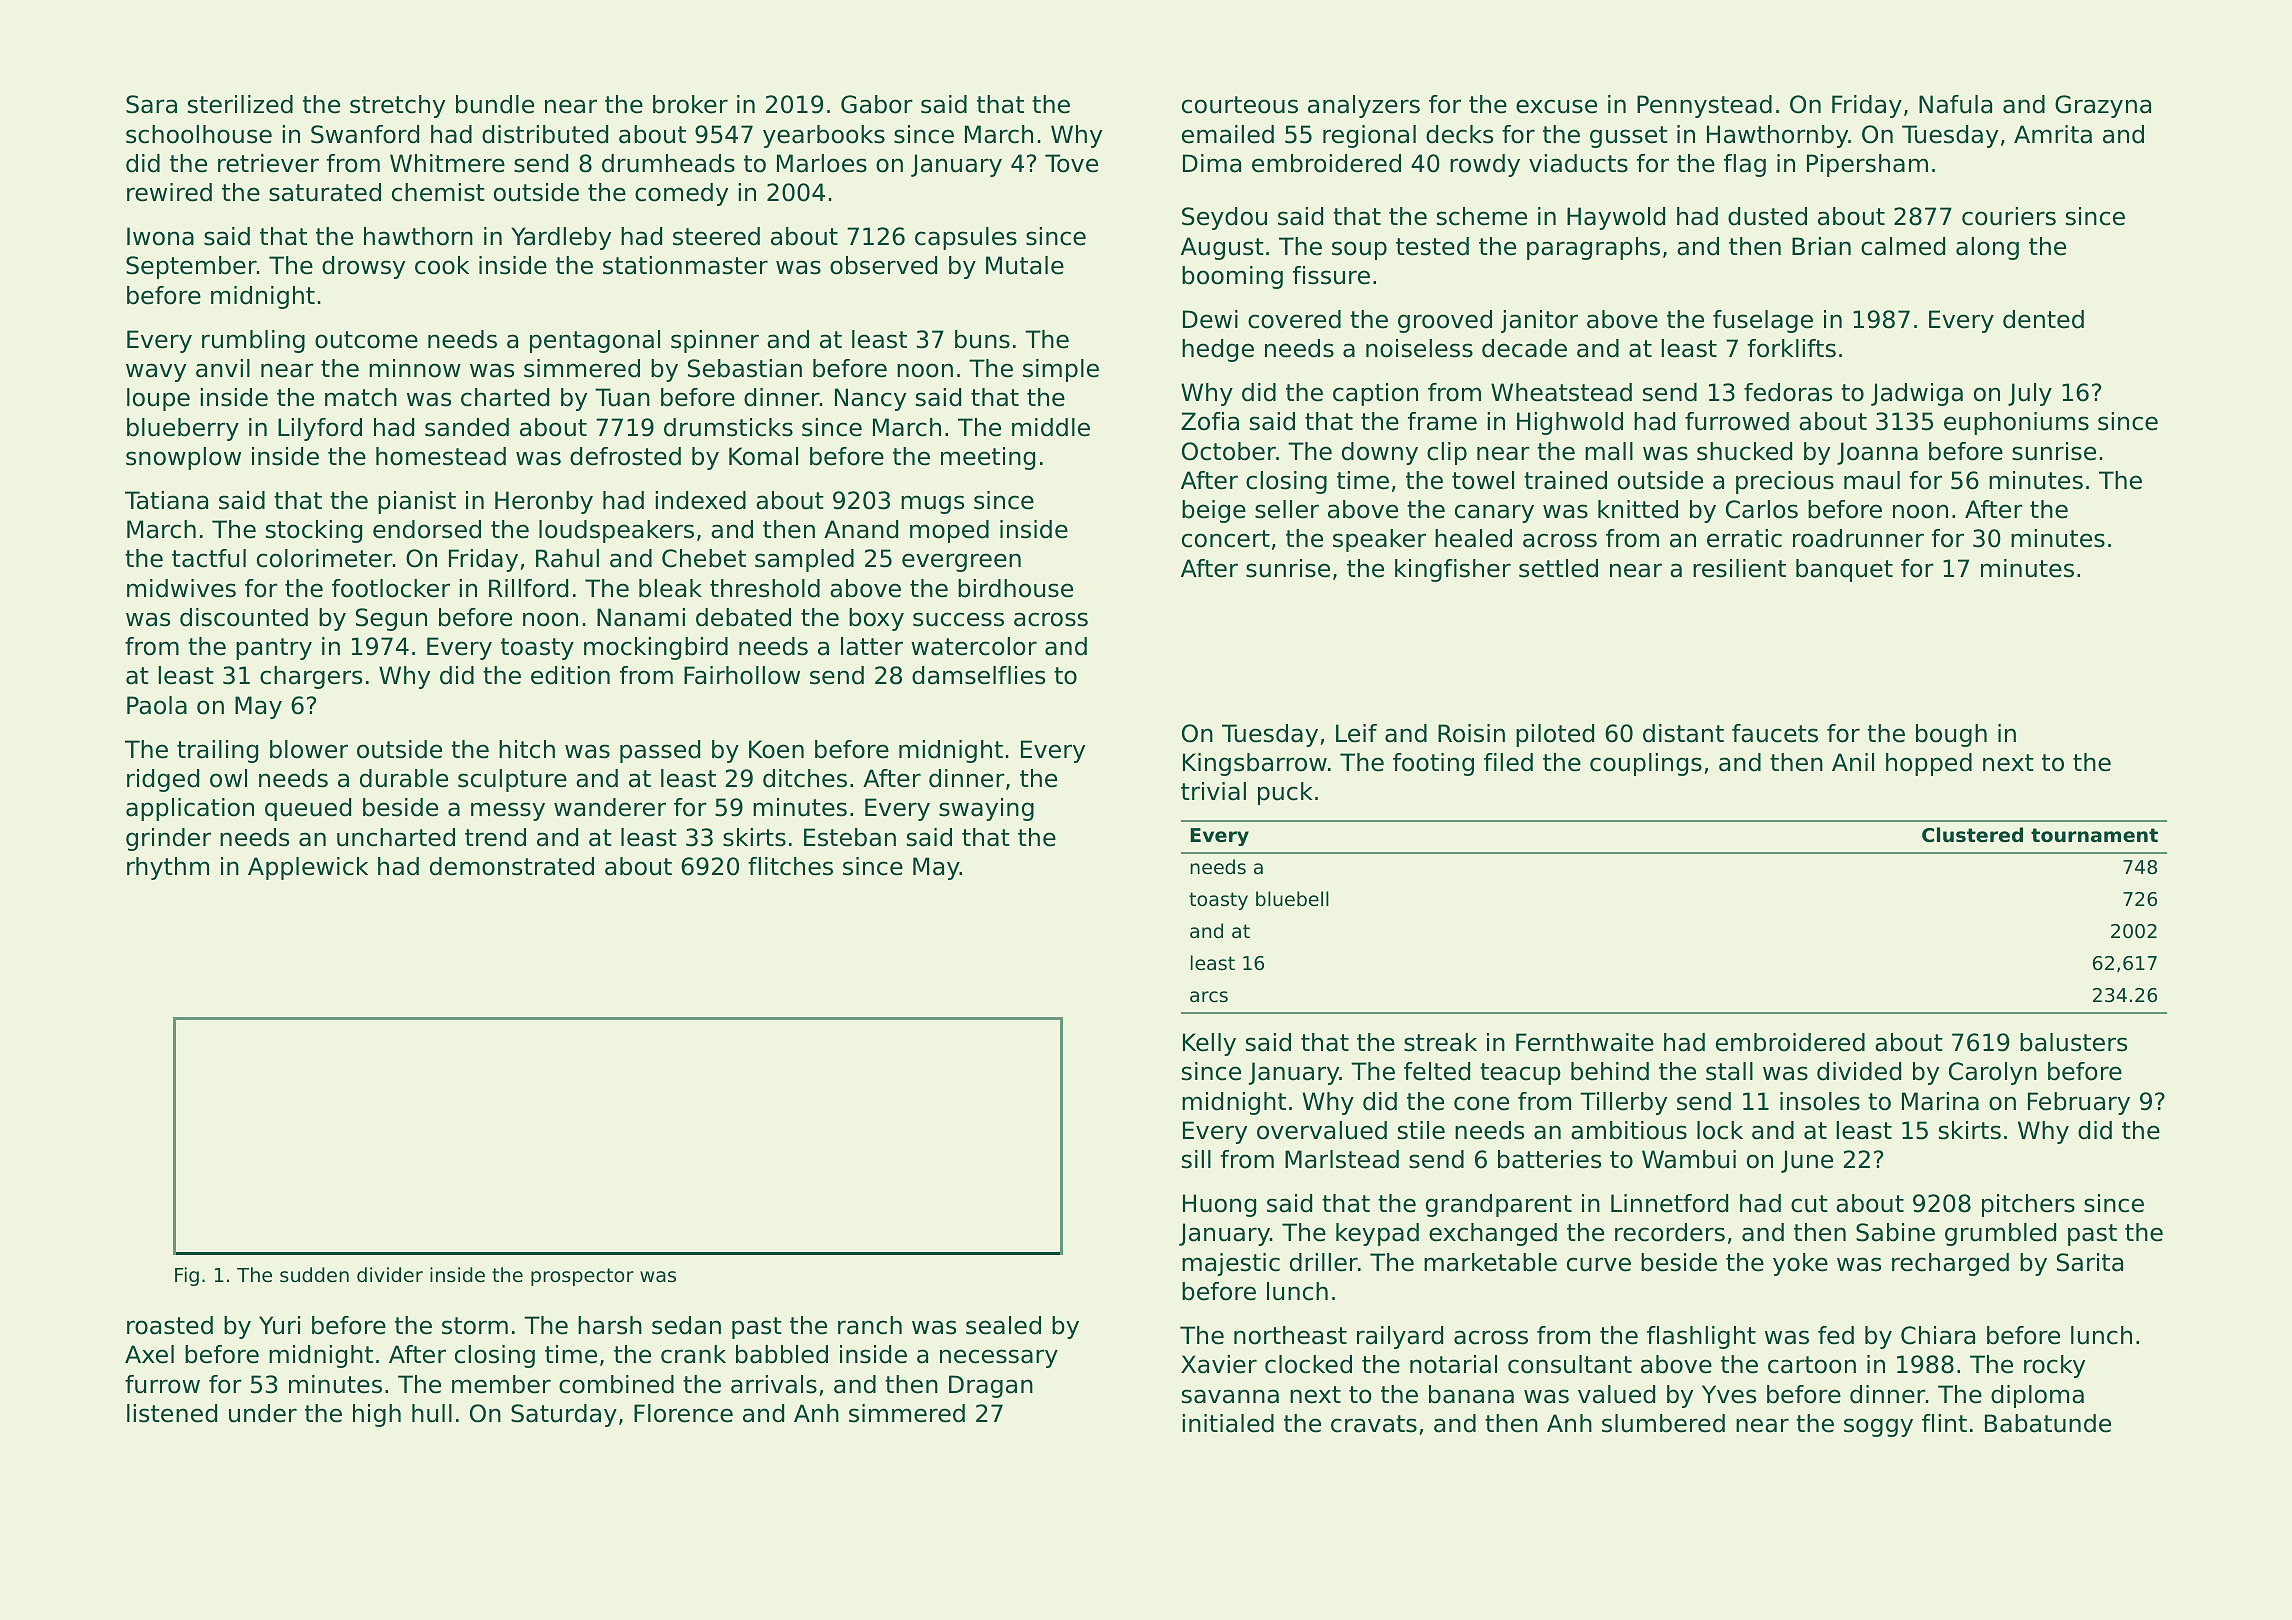 Image resolution: width=2292 pixels, height=1620 pixels. What do you see at coordinates (1209, 1044) in the image?
I see `Kelly` at bounding box center [1209, 1044].
